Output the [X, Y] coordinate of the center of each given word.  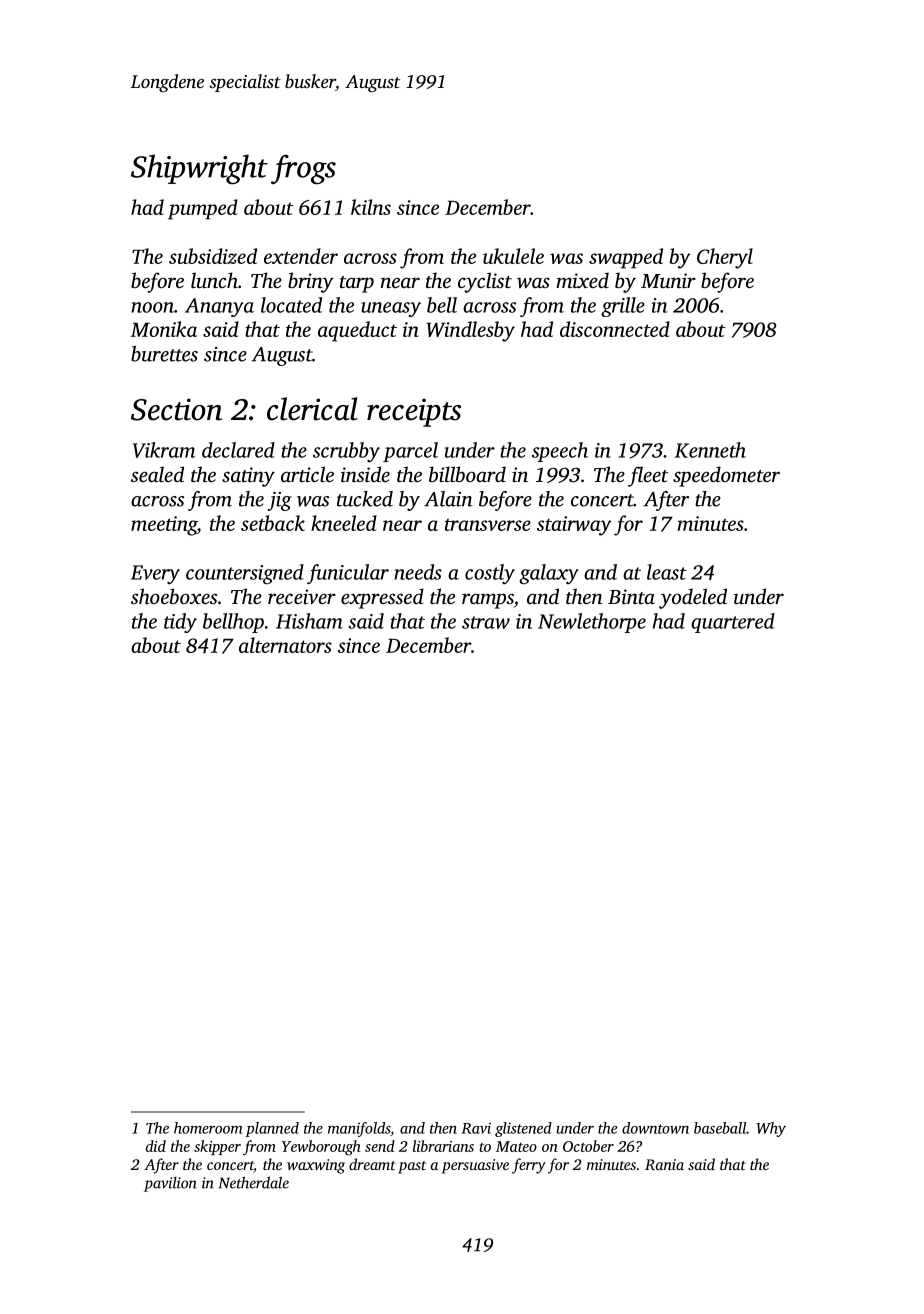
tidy [180, 623]
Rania [664, 1164]
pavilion [170, 1184]
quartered [733, 623]
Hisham [309, 621]
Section [176, 409]
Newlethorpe [592, 623]
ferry [529, 1166]
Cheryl [725, 258]
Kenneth [710, 450]
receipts [414, 412]
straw [486, 622]
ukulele [513, 256]
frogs [303, 169]
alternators [285, 645]
